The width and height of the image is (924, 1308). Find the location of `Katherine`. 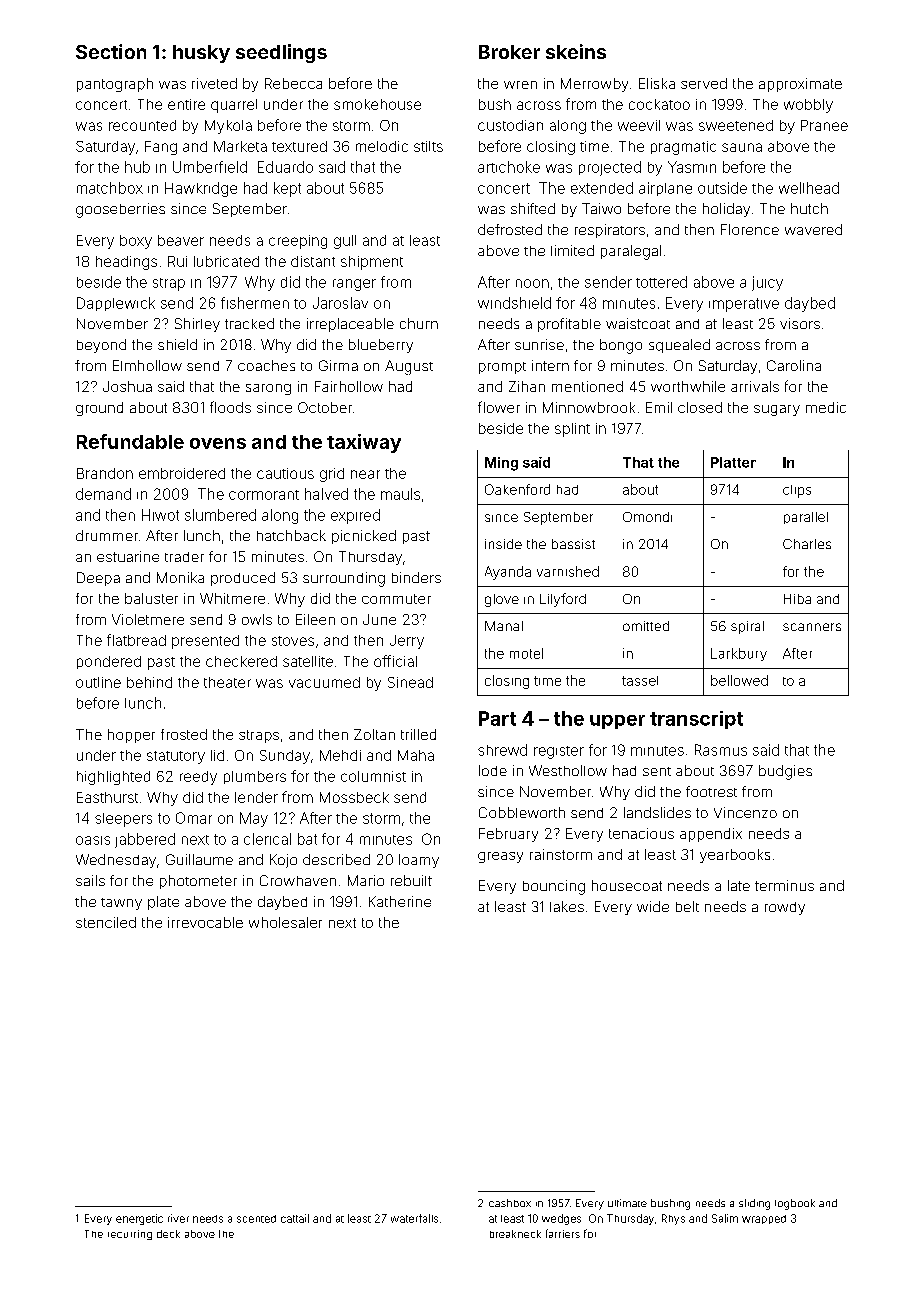

Katherine is located at coordinates (400, 901).
